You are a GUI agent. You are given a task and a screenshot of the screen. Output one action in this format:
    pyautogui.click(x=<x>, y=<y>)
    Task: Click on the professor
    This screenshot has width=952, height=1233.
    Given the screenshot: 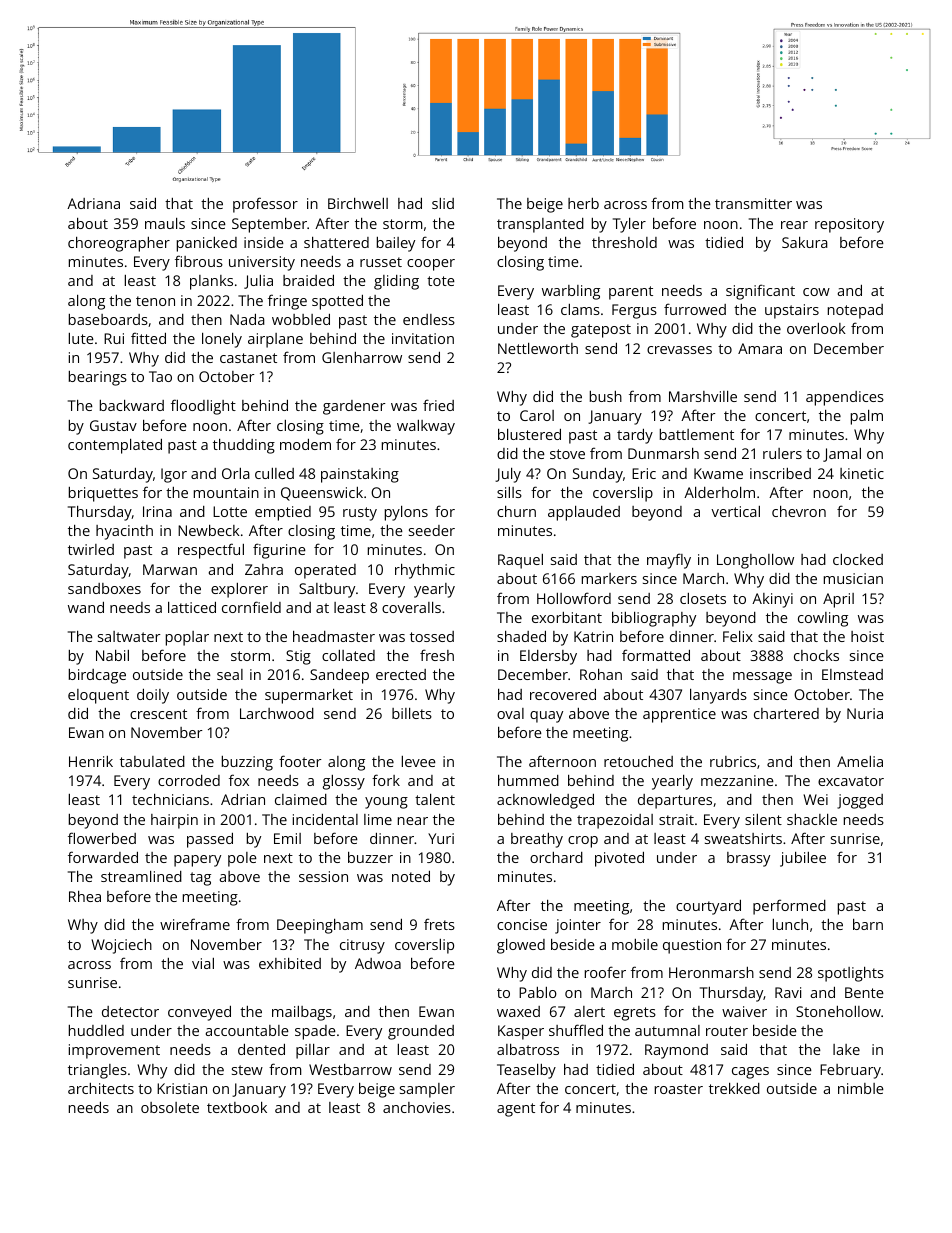 What is the action you would take?
    pyautogui.click(x=265, y=205)
